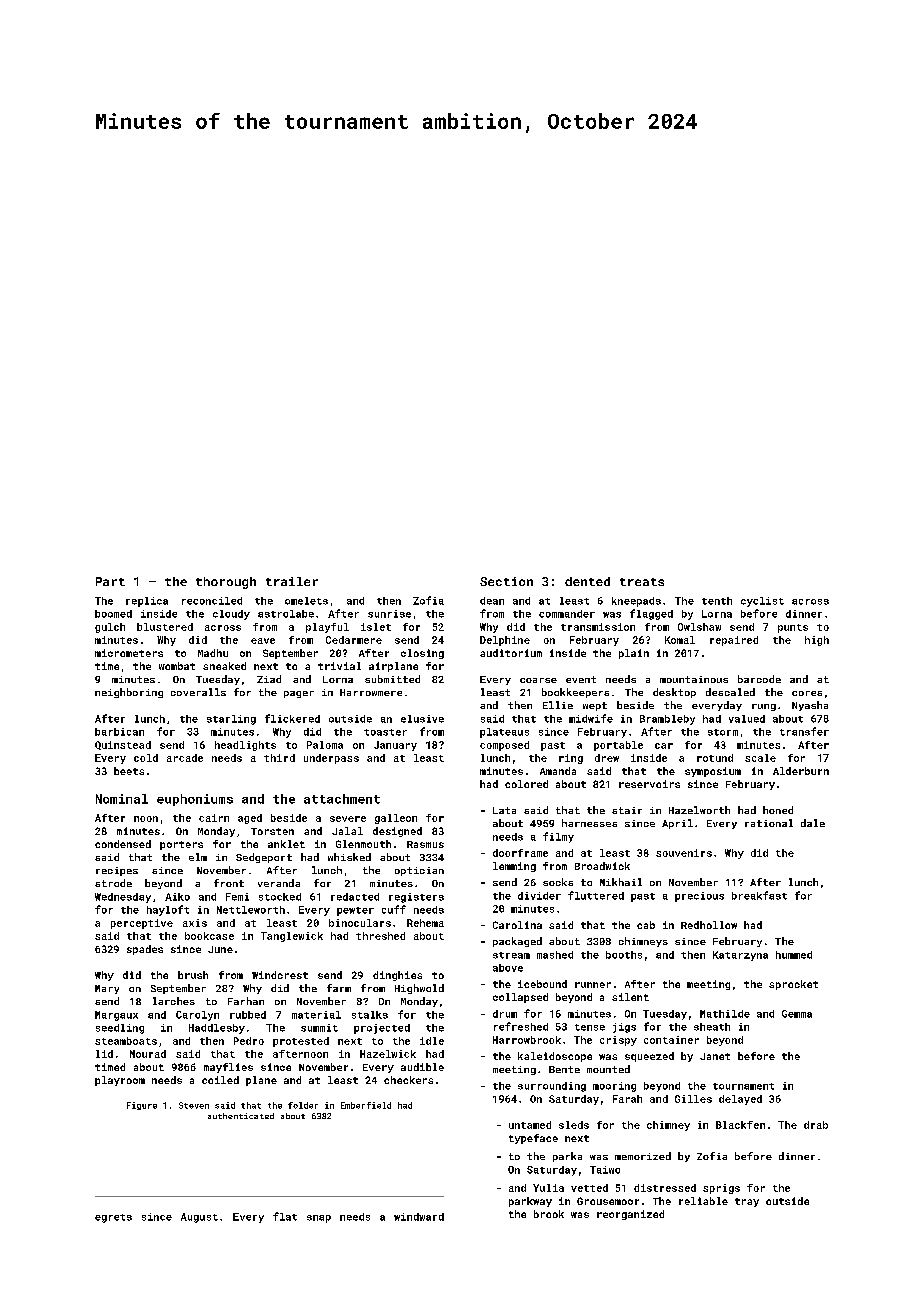 The width and height of the page is (924, 1308). I want to click on cyclist, so click(762, 602).
